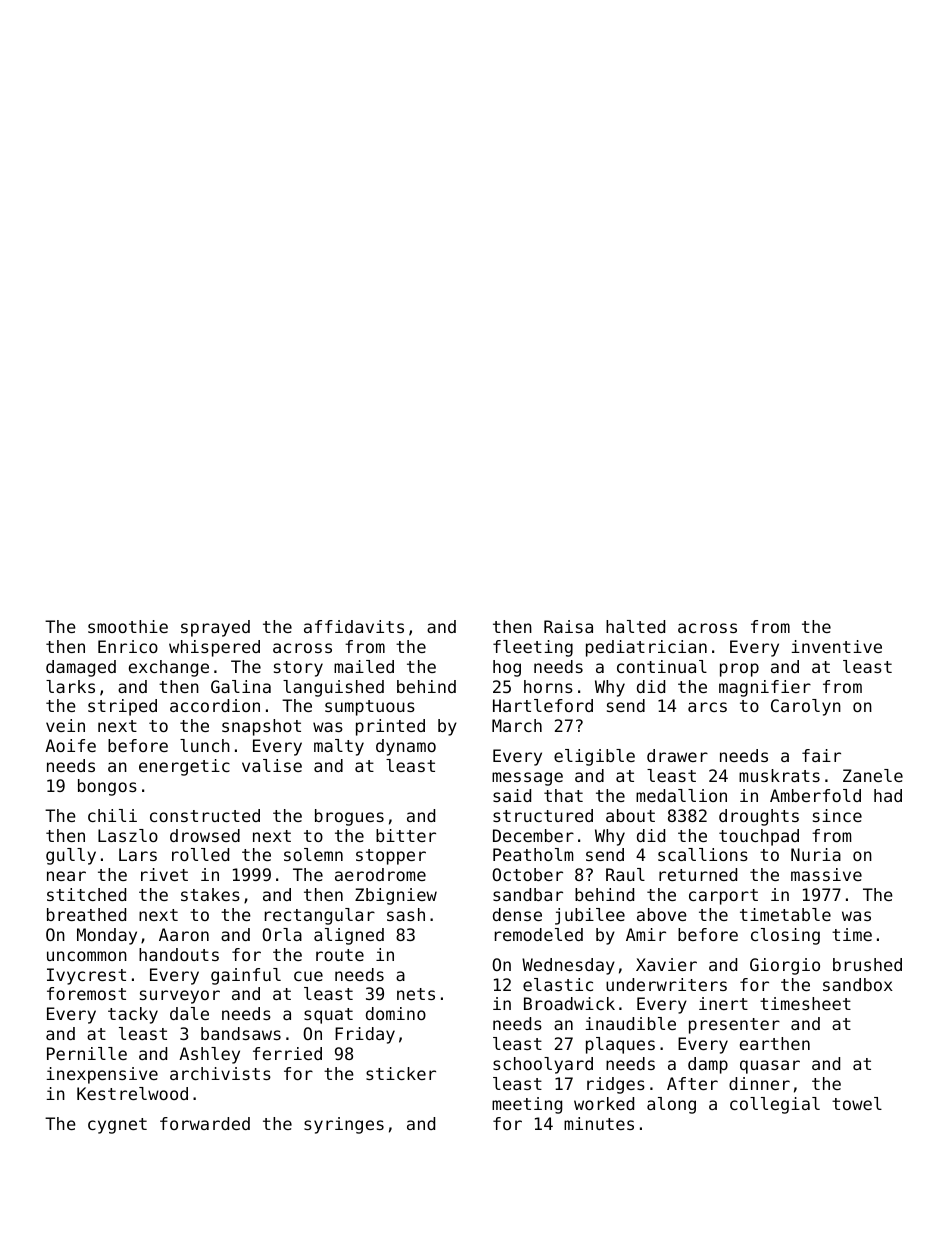 This image has height=1233, width=952. I want to click on syringes, so click(344, 1125).
